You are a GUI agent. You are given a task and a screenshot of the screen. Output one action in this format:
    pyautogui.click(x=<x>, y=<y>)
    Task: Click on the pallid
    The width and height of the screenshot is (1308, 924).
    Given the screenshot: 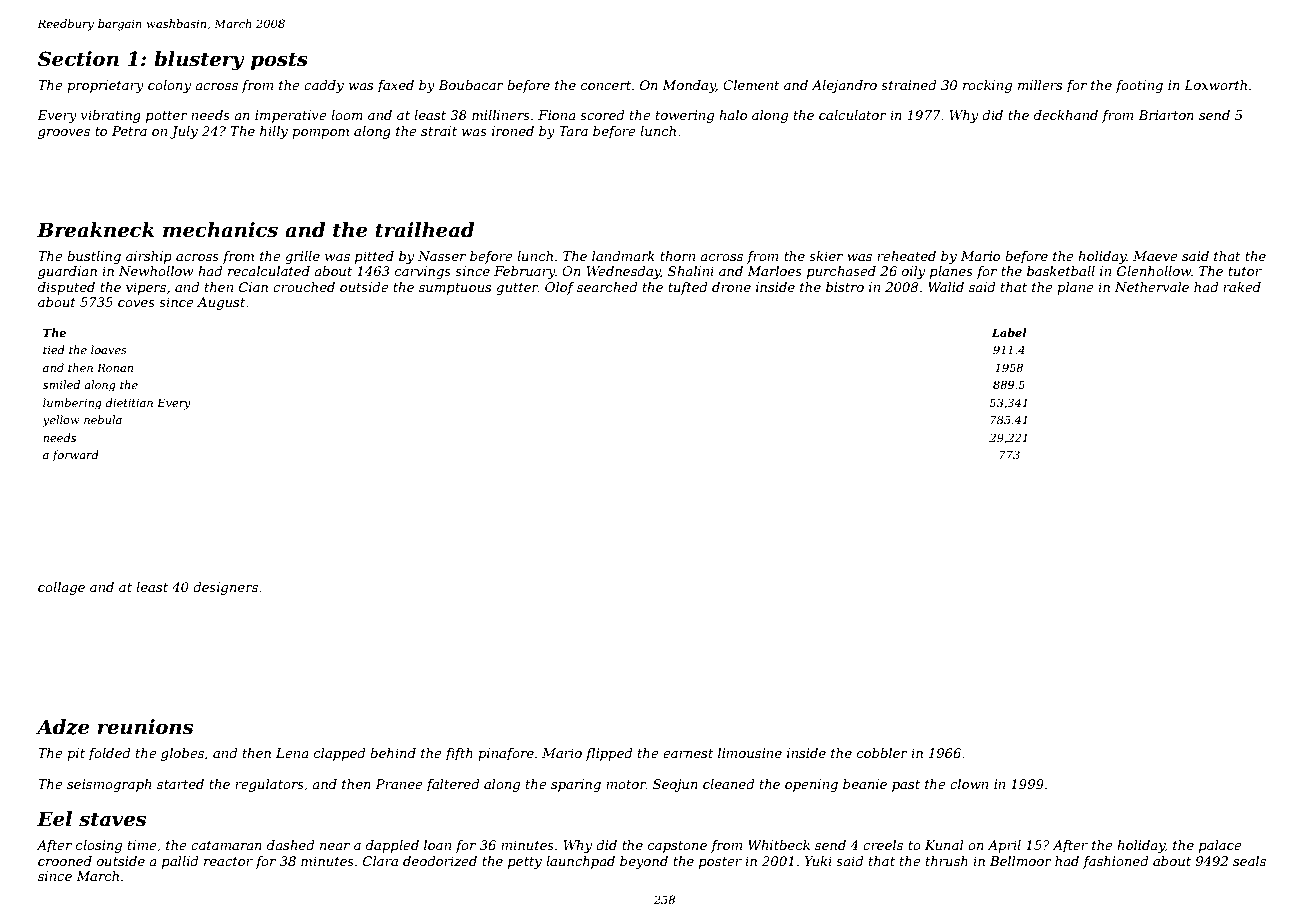 What is the action you would take?
    pyautogui.click(x=180, y=862)
